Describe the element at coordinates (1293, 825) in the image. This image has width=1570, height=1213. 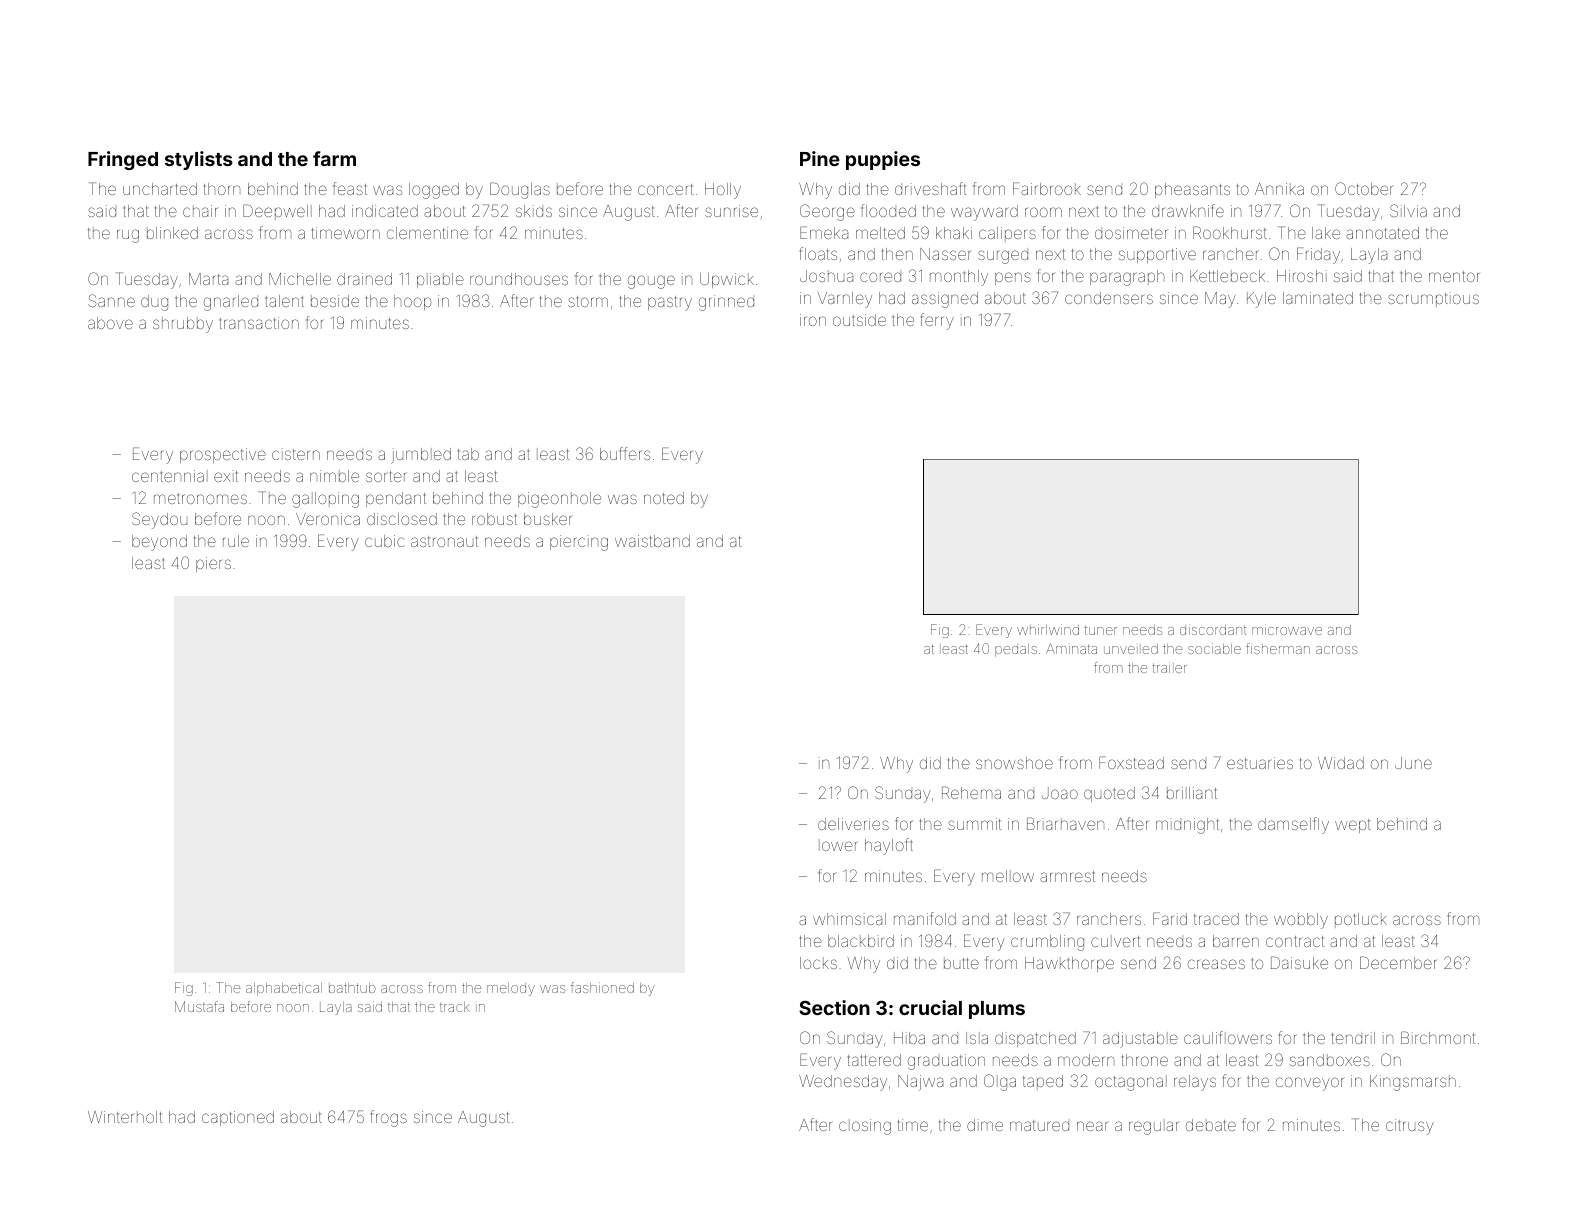
I see `damselfly` at that location.
